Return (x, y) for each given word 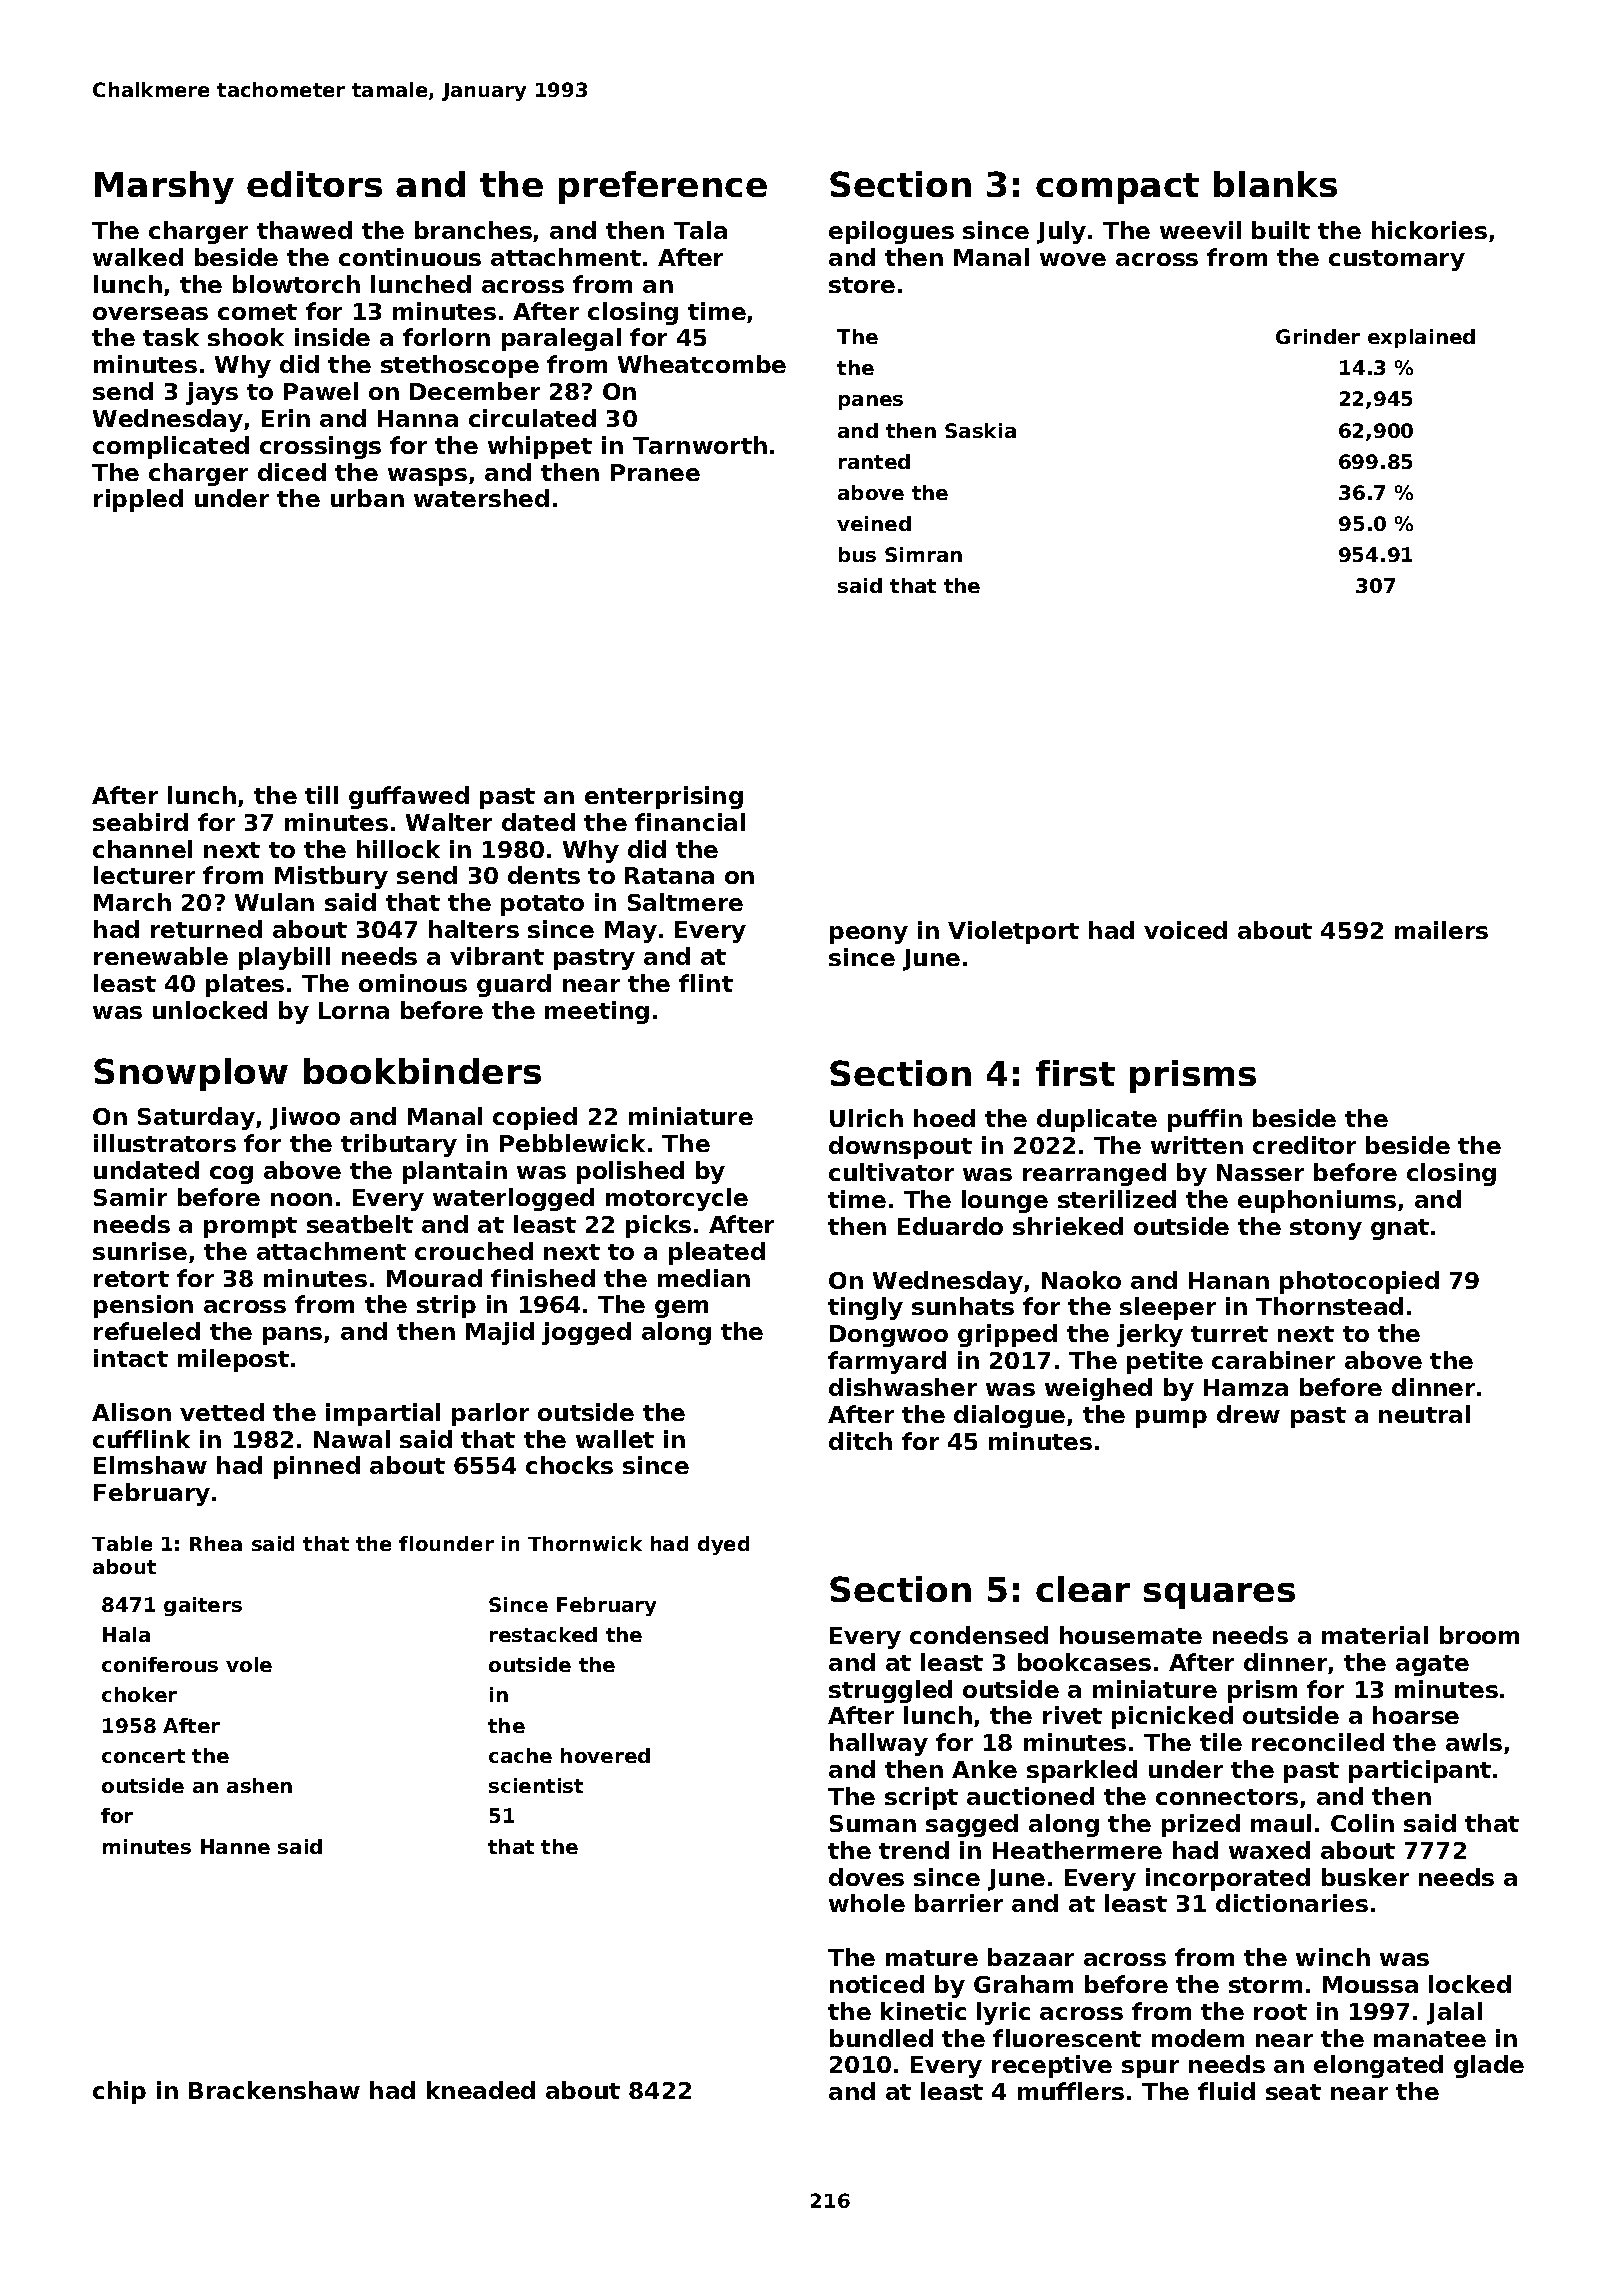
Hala (126, 1634)
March (132, 902)
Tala (700, 230)
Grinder (1318, 336)
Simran (923, 554)
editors (314, 184)
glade (1489, 2066)
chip (119, 2092)
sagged (972, 1825)
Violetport (1013, 932)
